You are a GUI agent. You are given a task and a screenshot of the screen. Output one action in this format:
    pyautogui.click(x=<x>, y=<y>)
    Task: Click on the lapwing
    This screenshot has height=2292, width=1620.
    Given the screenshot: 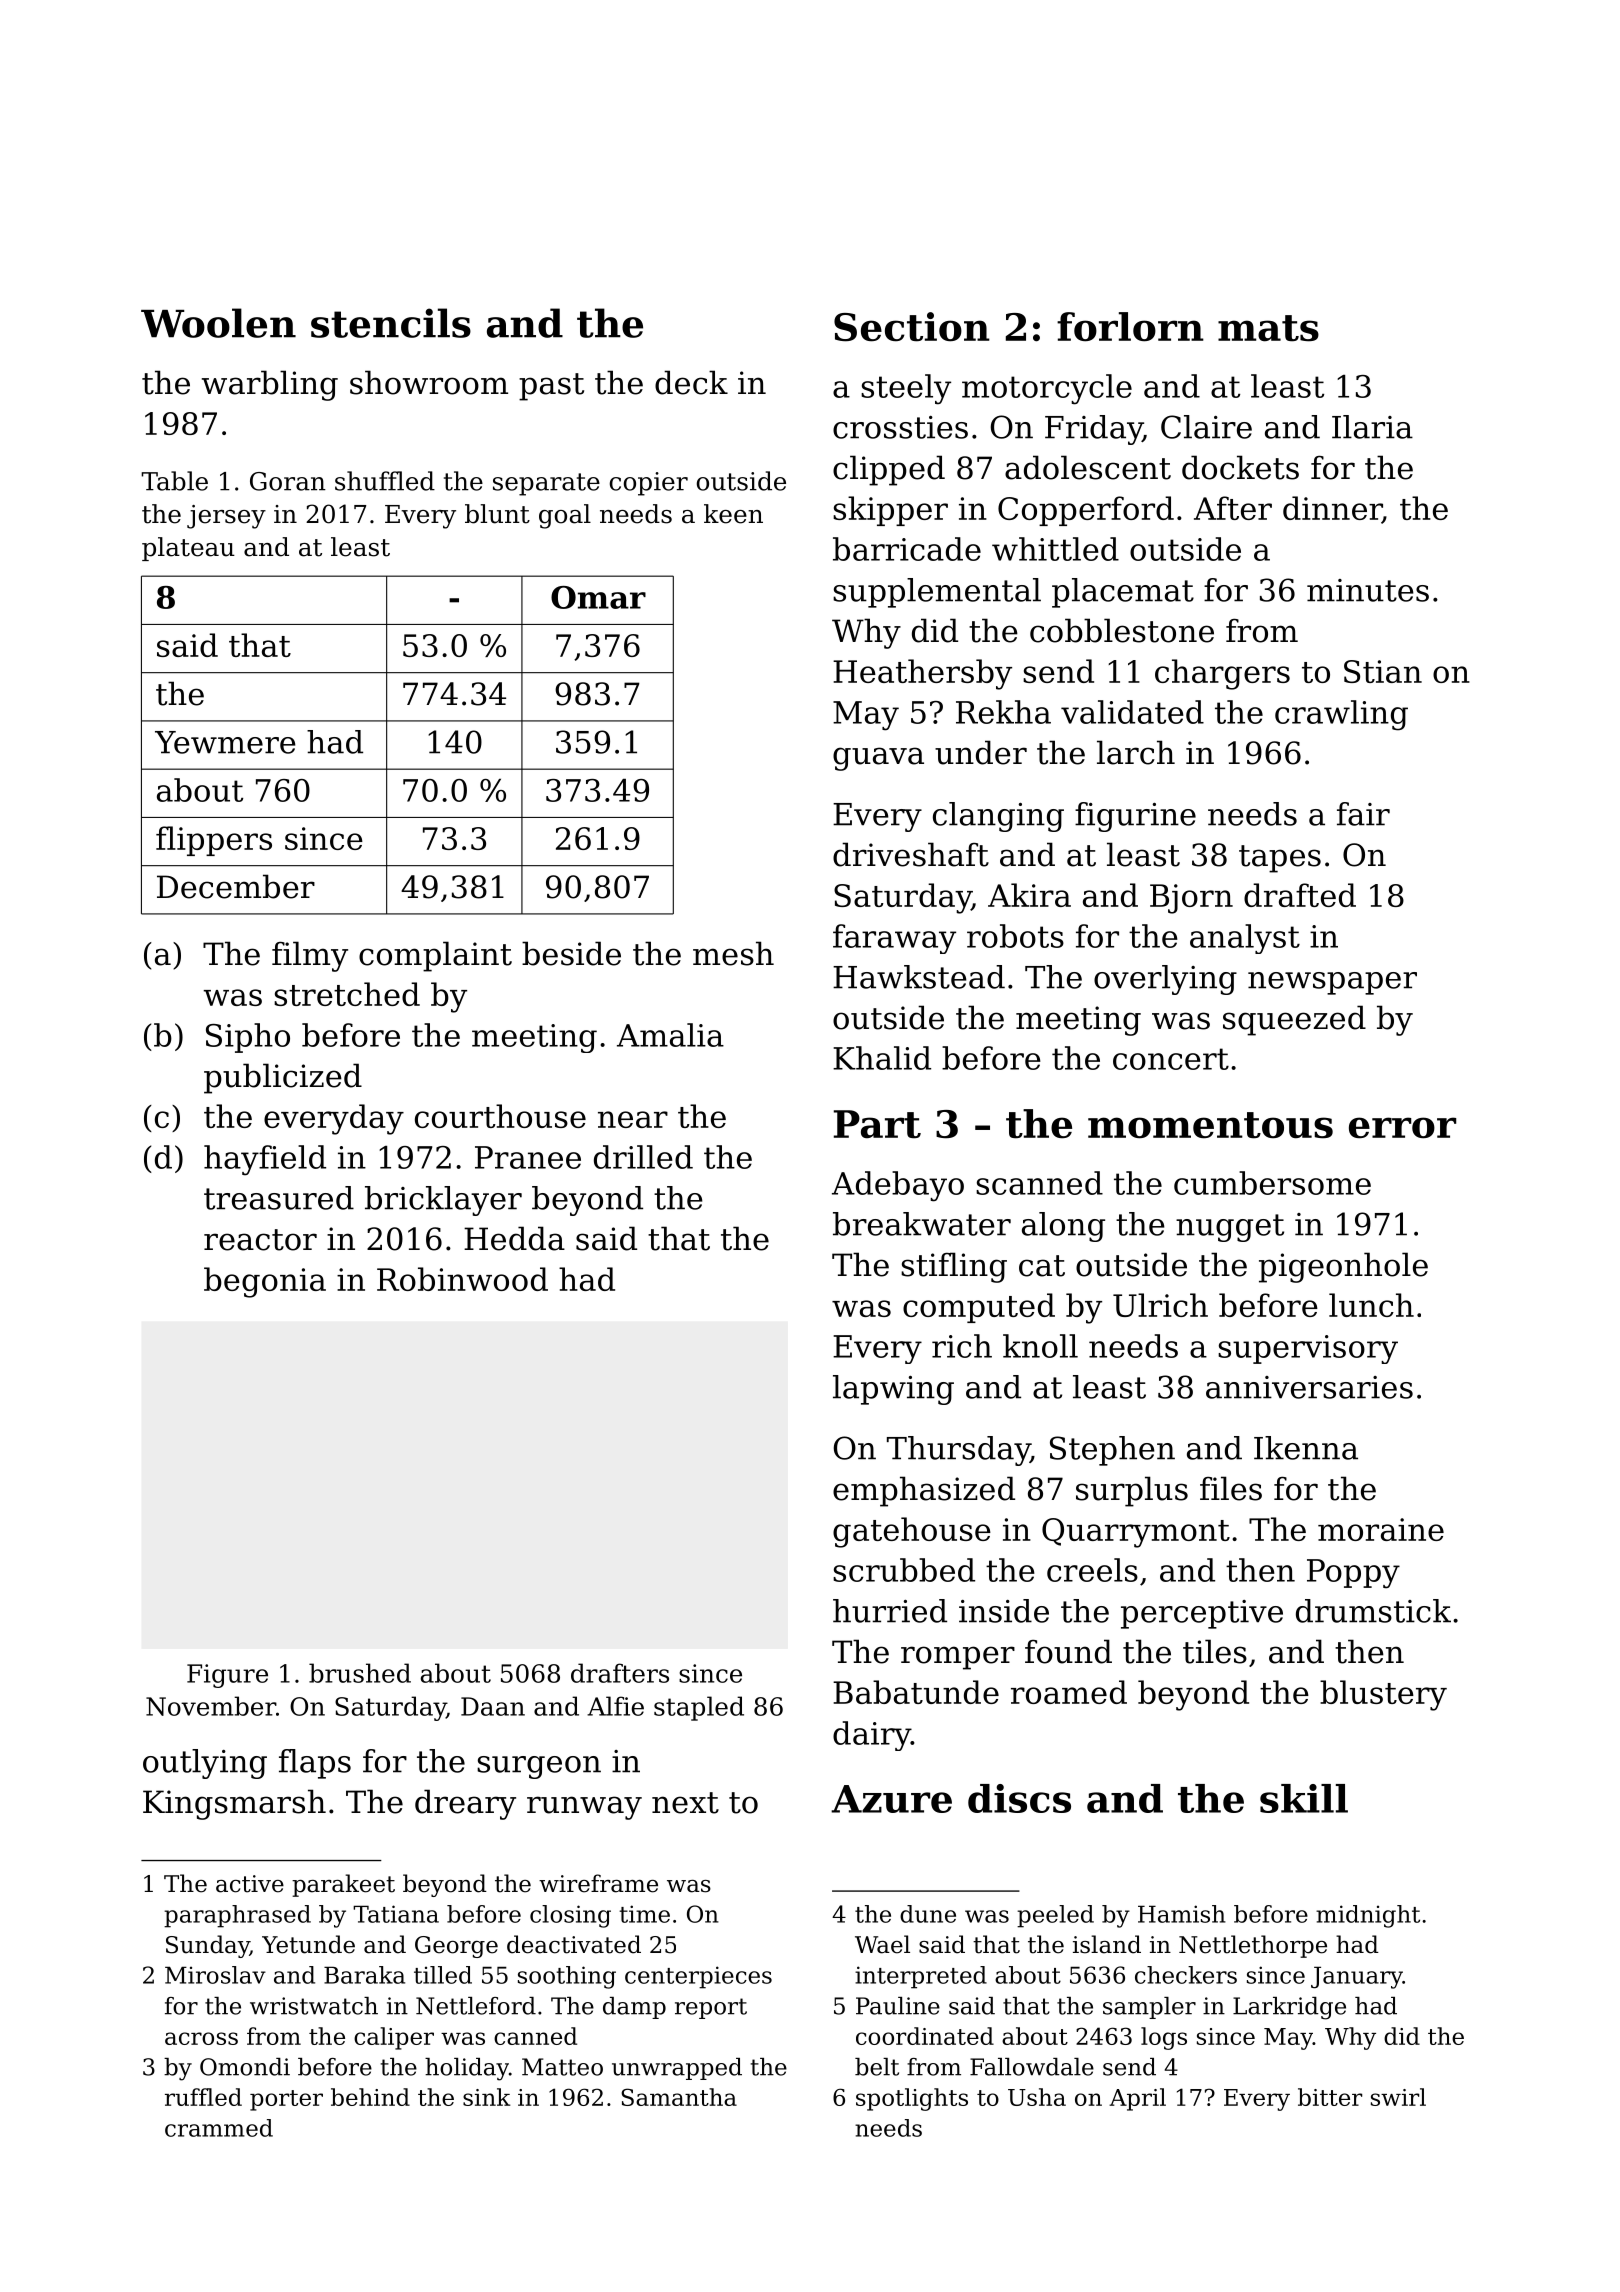 What is the action you would take?
    pyautogui.click(x=893, y=1390)
